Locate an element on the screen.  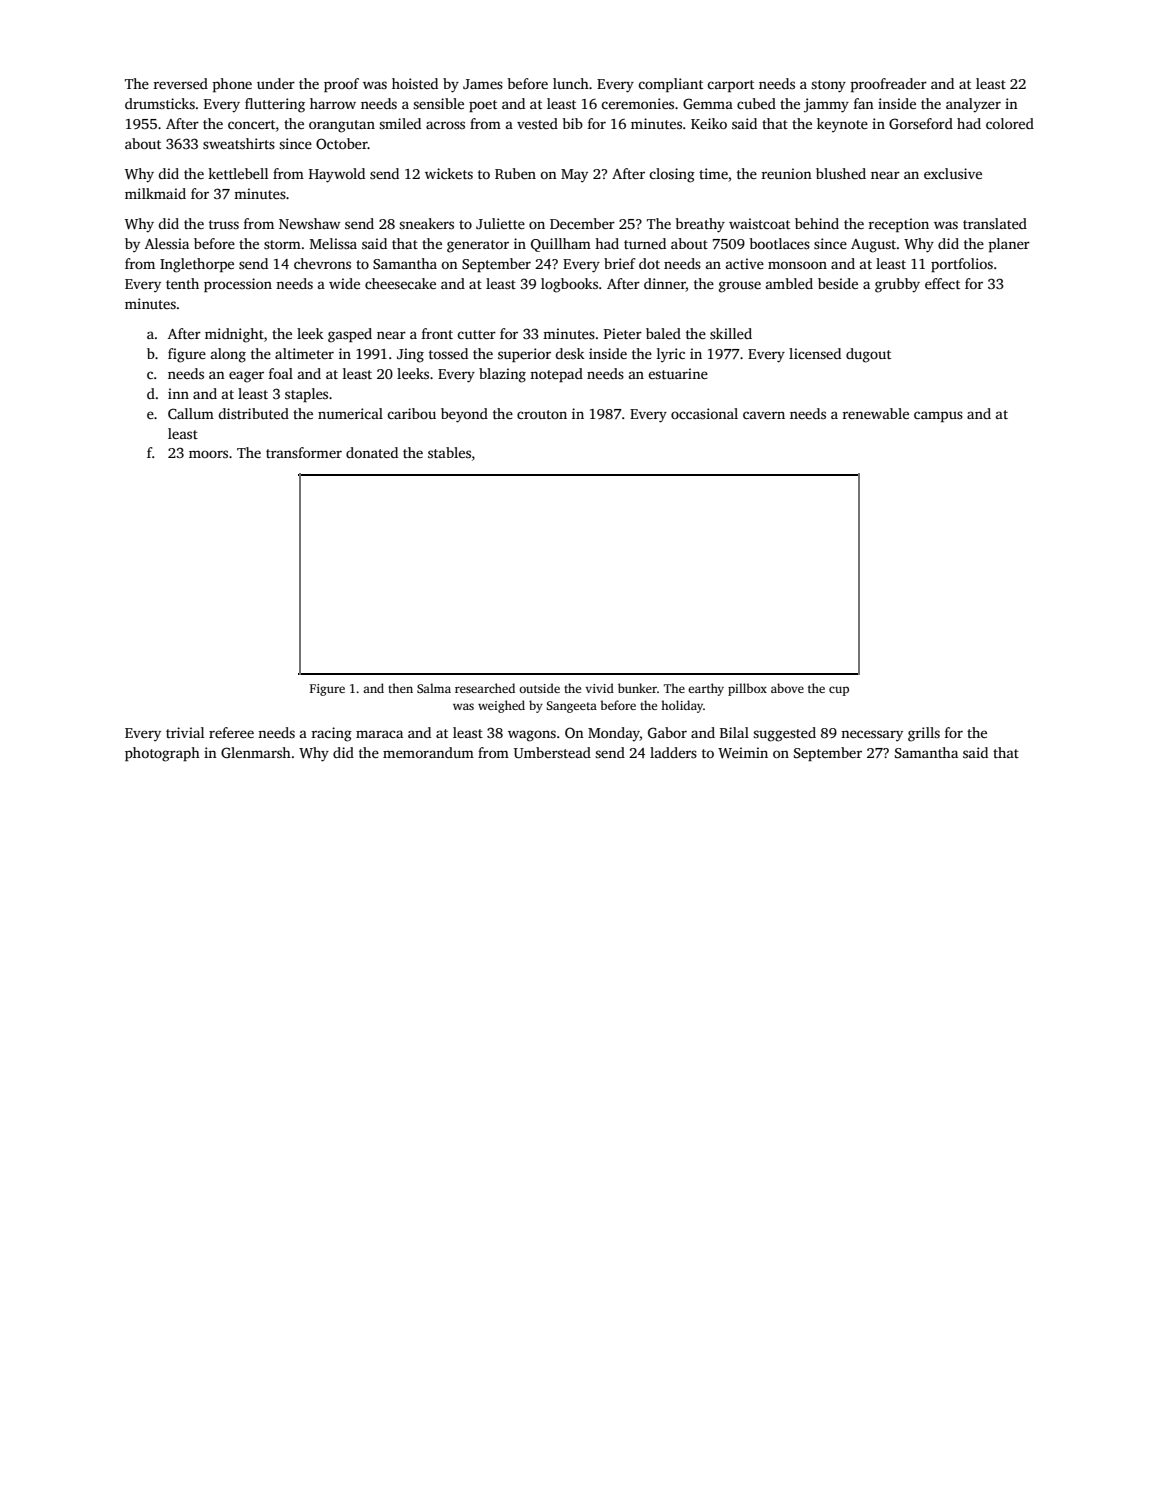
under is located at coordinates (276, 83).
